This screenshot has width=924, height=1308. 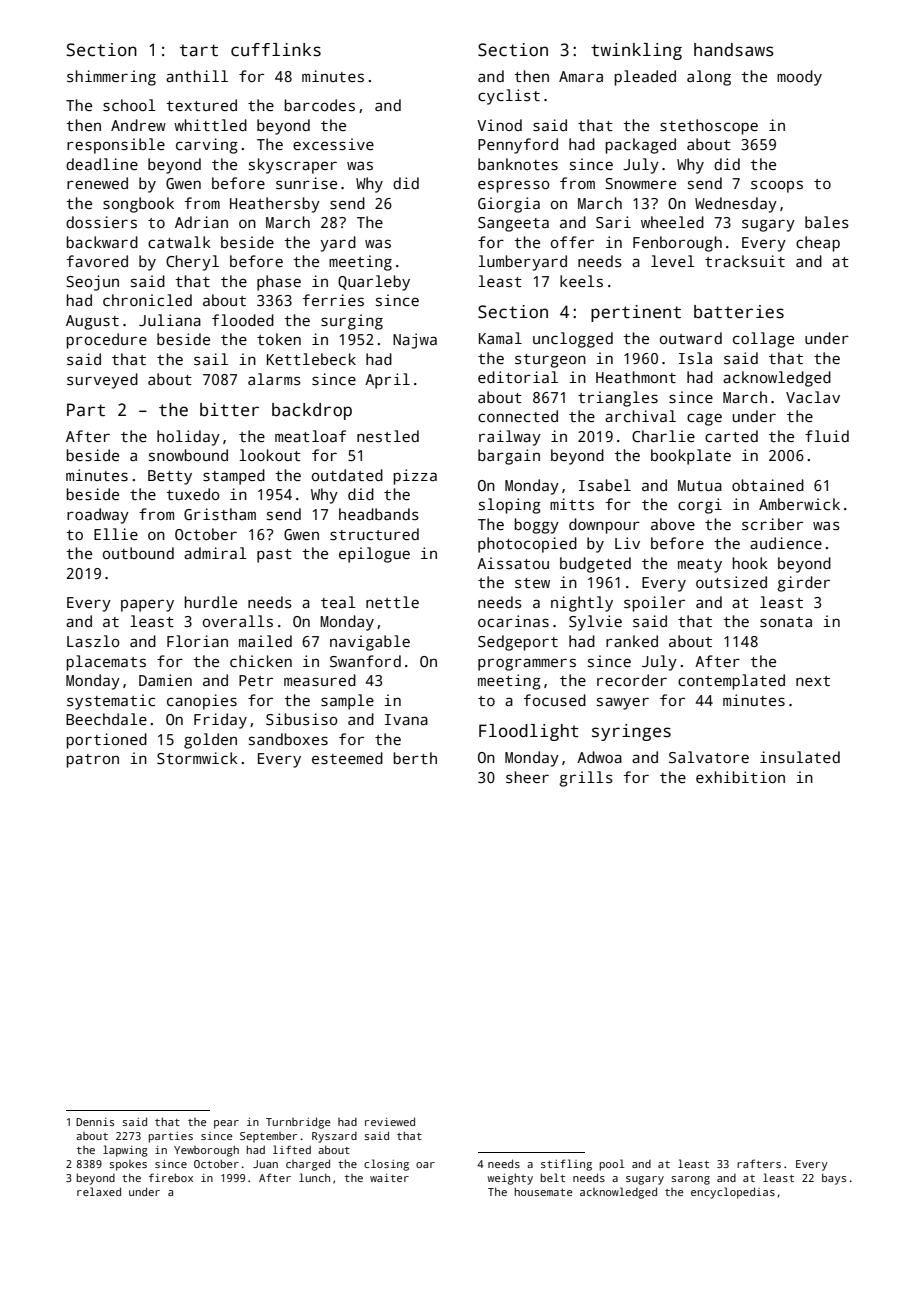 What do you see at coordinates (509, 97) in the screenshot?
I see `cyclist` at bounding box center [509, 97].
